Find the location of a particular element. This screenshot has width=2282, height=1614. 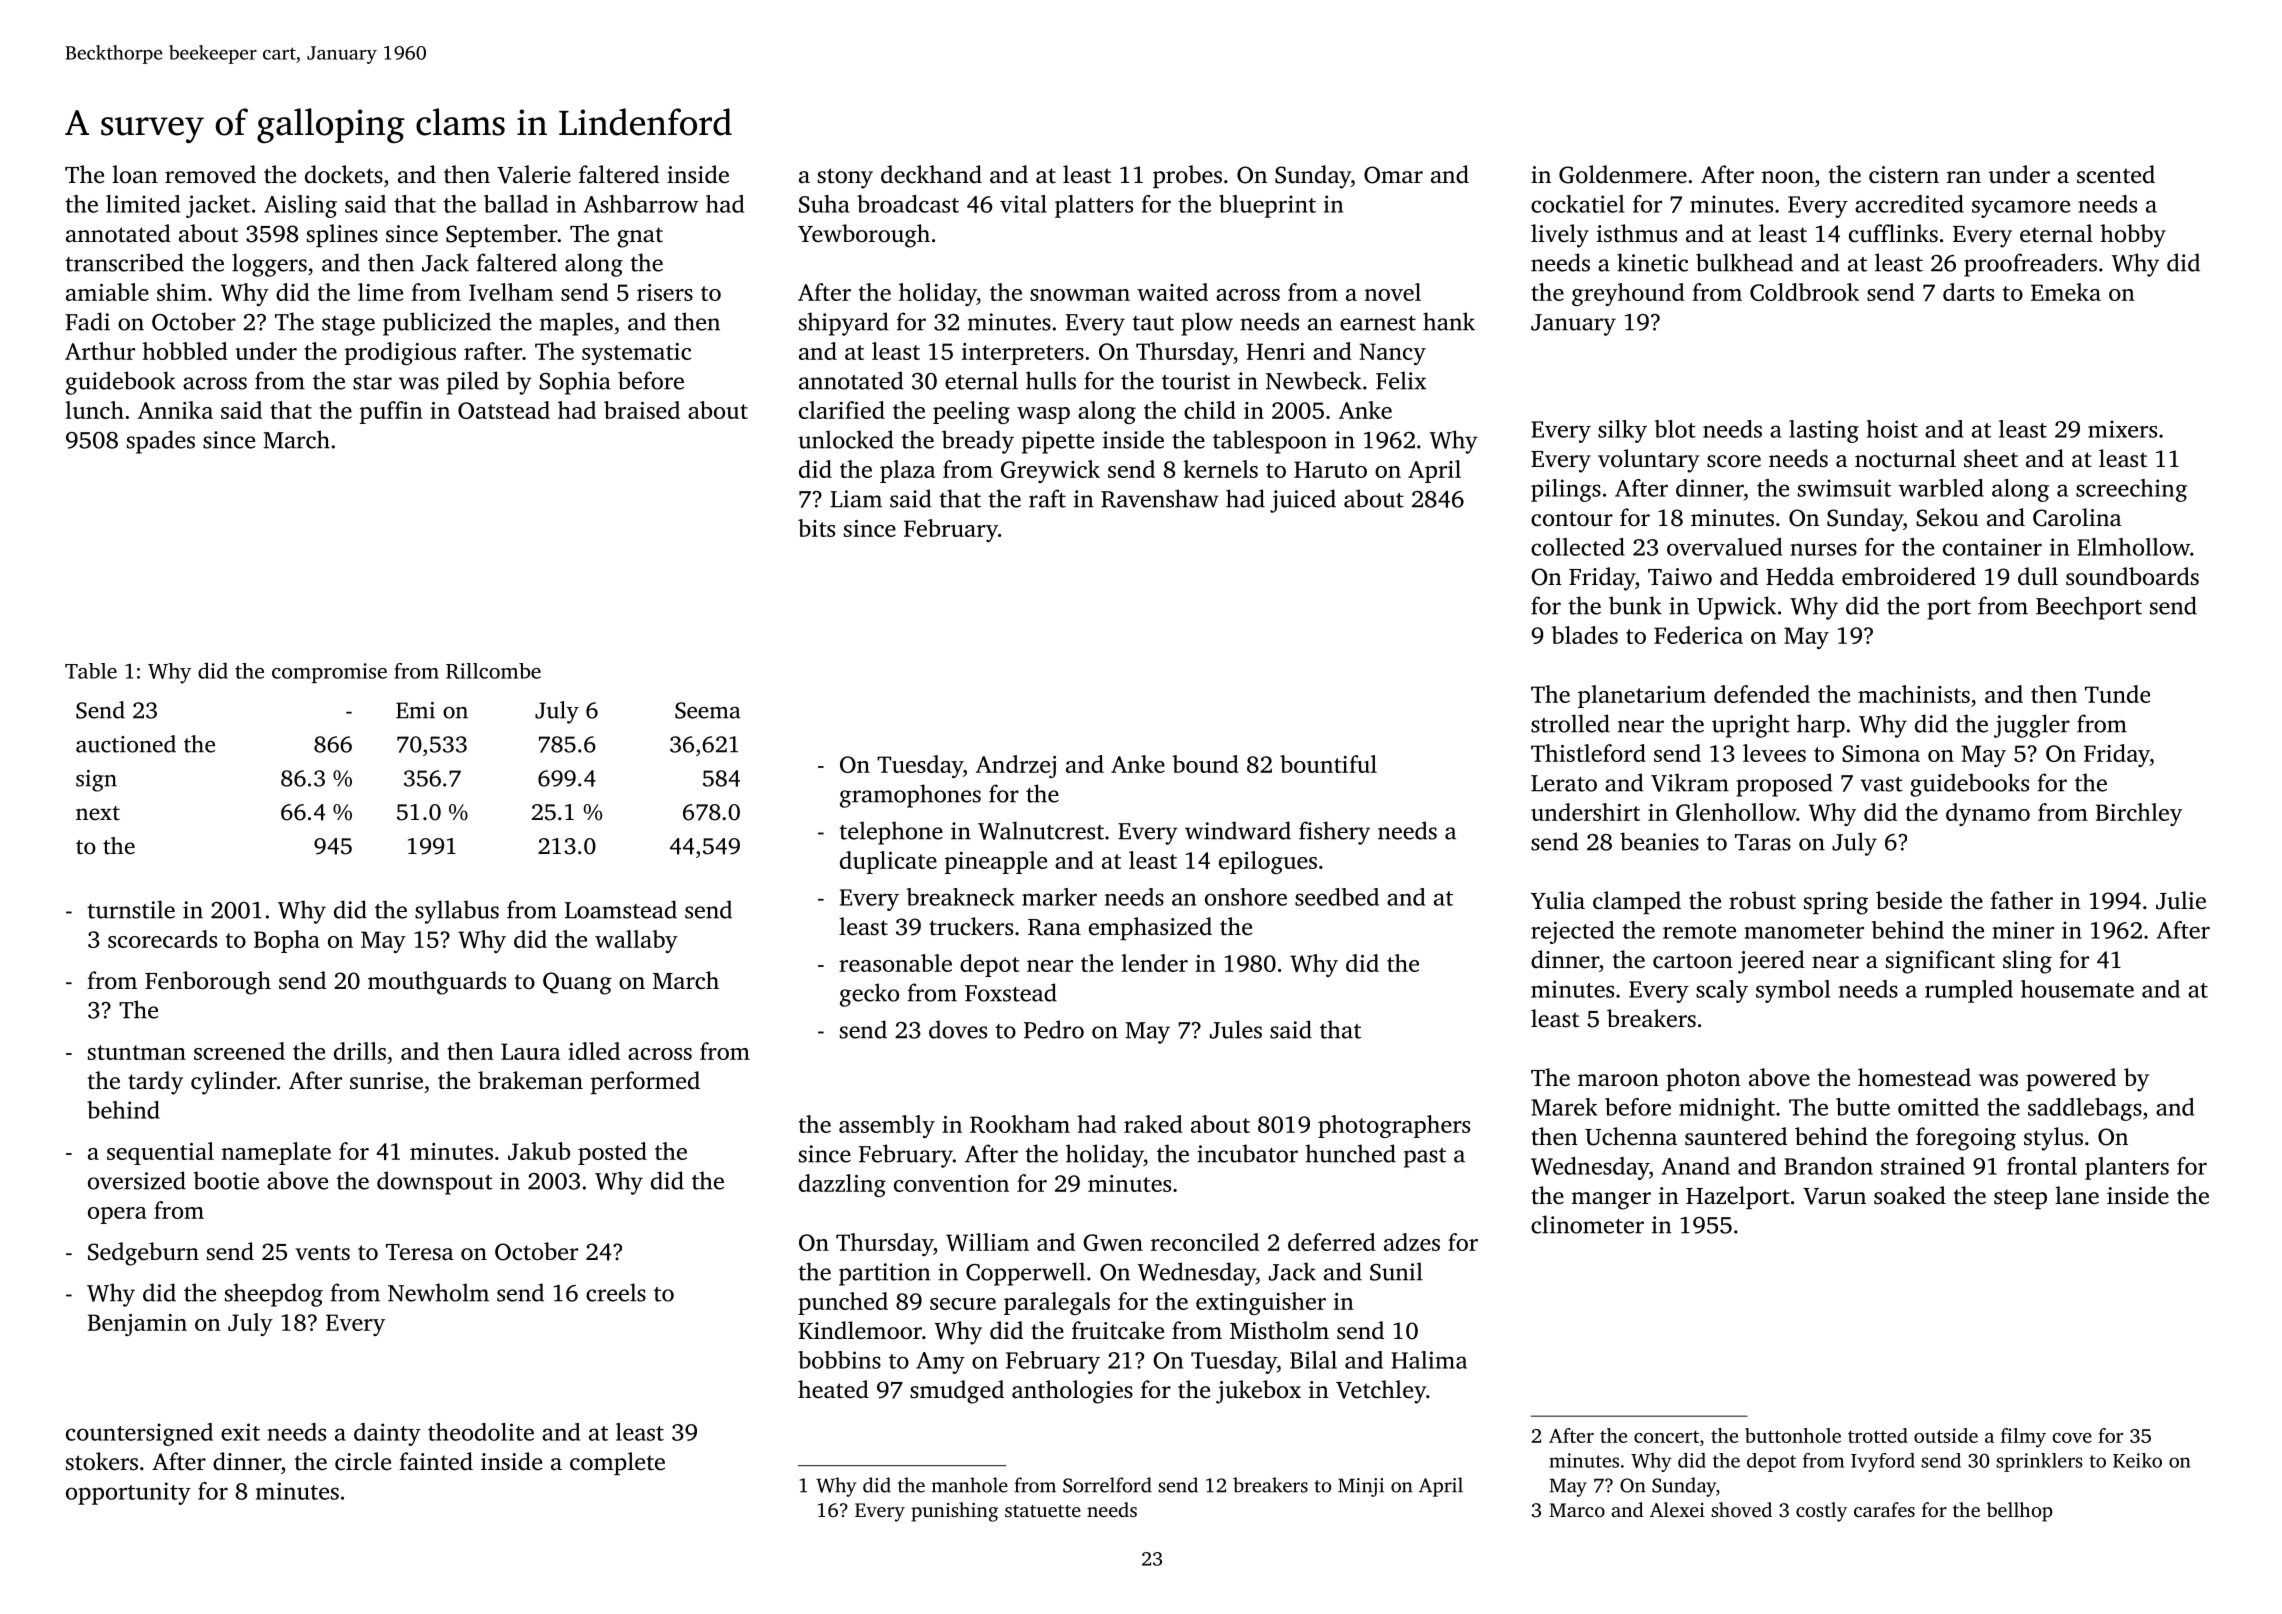

Coldbrook is located at coordinates (1804, 292).
